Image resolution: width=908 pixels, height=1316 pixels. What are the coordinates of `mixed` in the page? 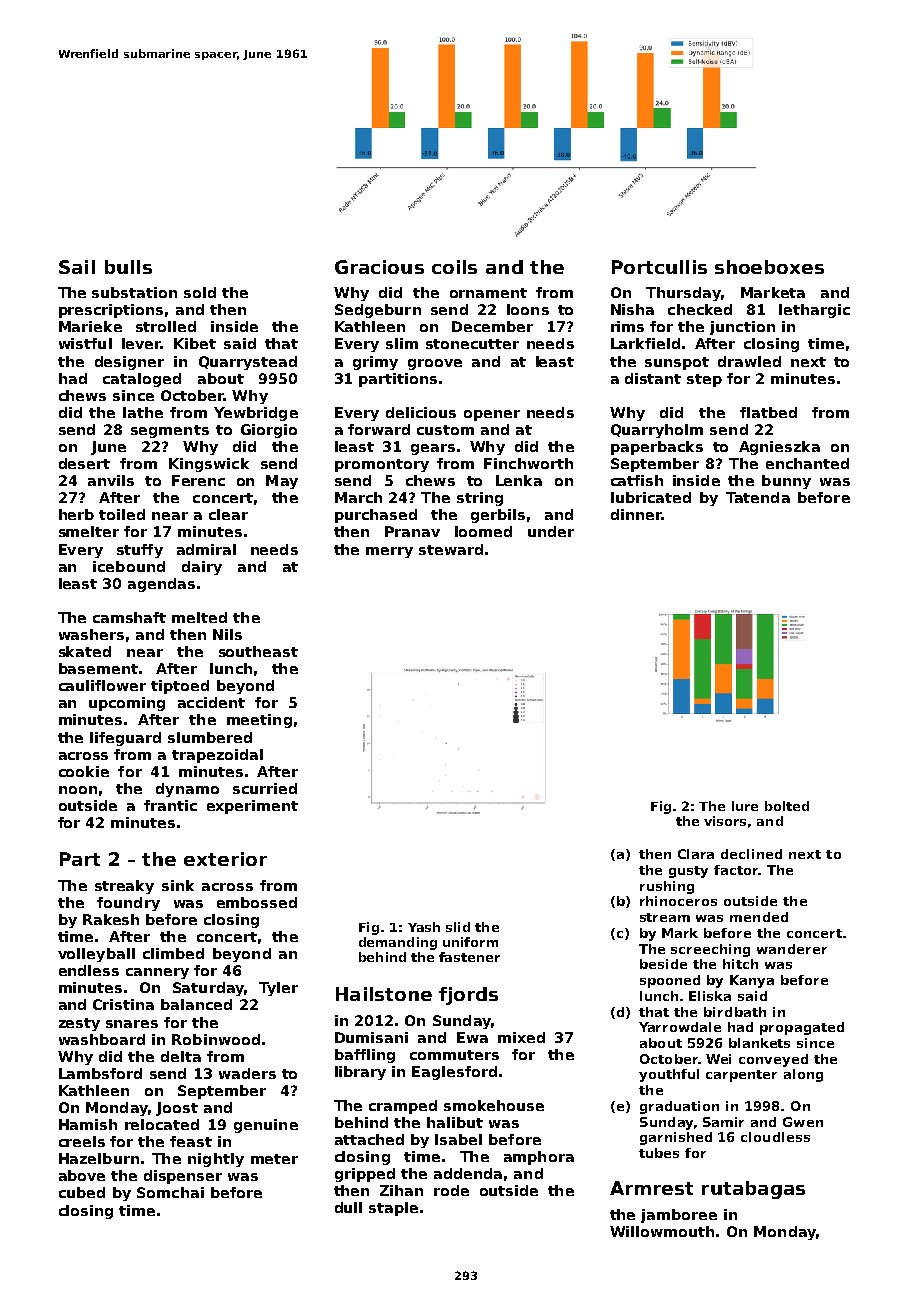 It's located at (521, 1037).
